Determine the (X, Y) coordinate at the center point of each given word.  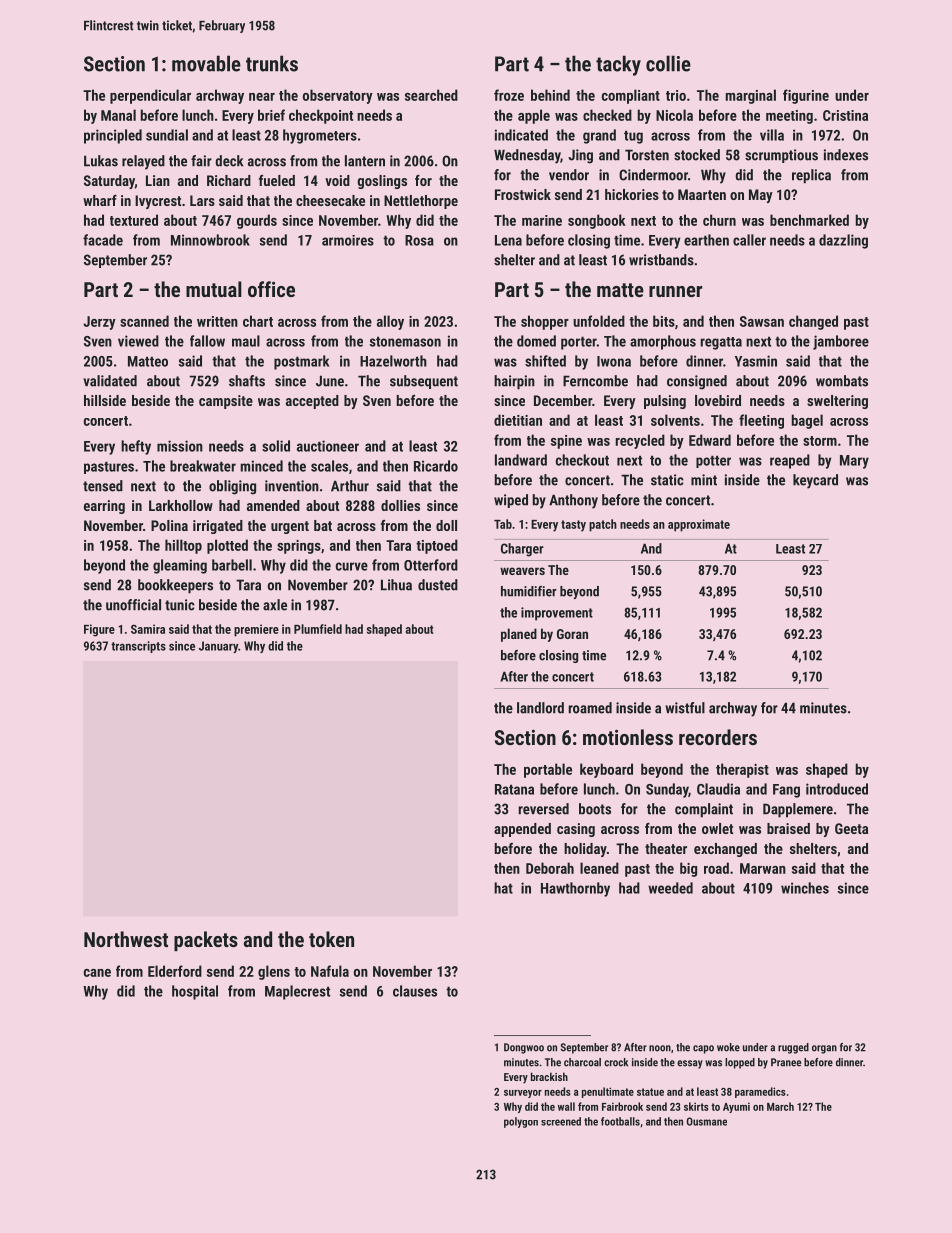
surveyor (523, 1094)
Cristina (845, 115)
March (780, 1106)
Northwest (126, 939)
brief (271, 115)
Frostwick (523, 194)
